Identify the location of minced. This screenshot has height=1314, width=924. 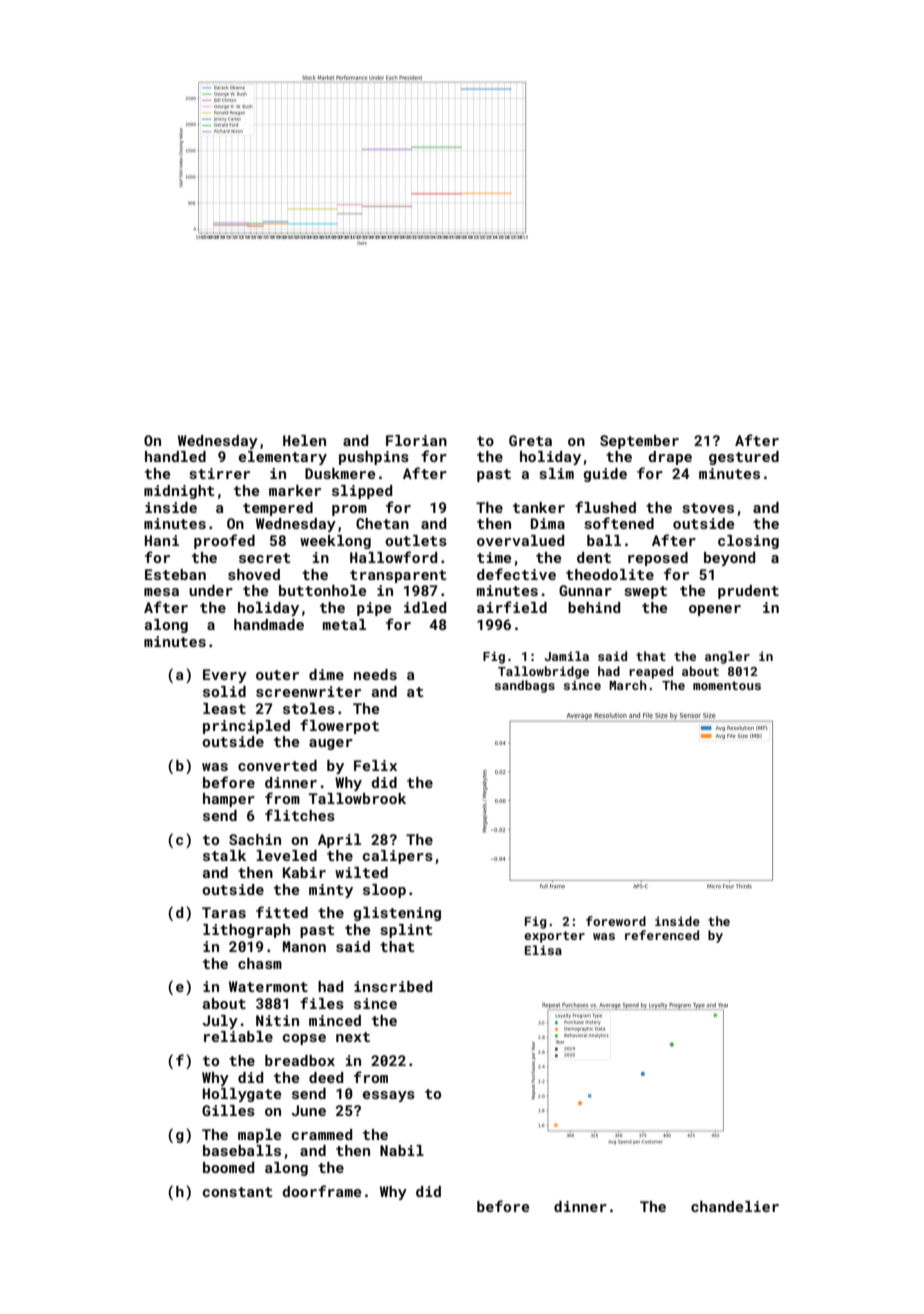
(335, 1020).
